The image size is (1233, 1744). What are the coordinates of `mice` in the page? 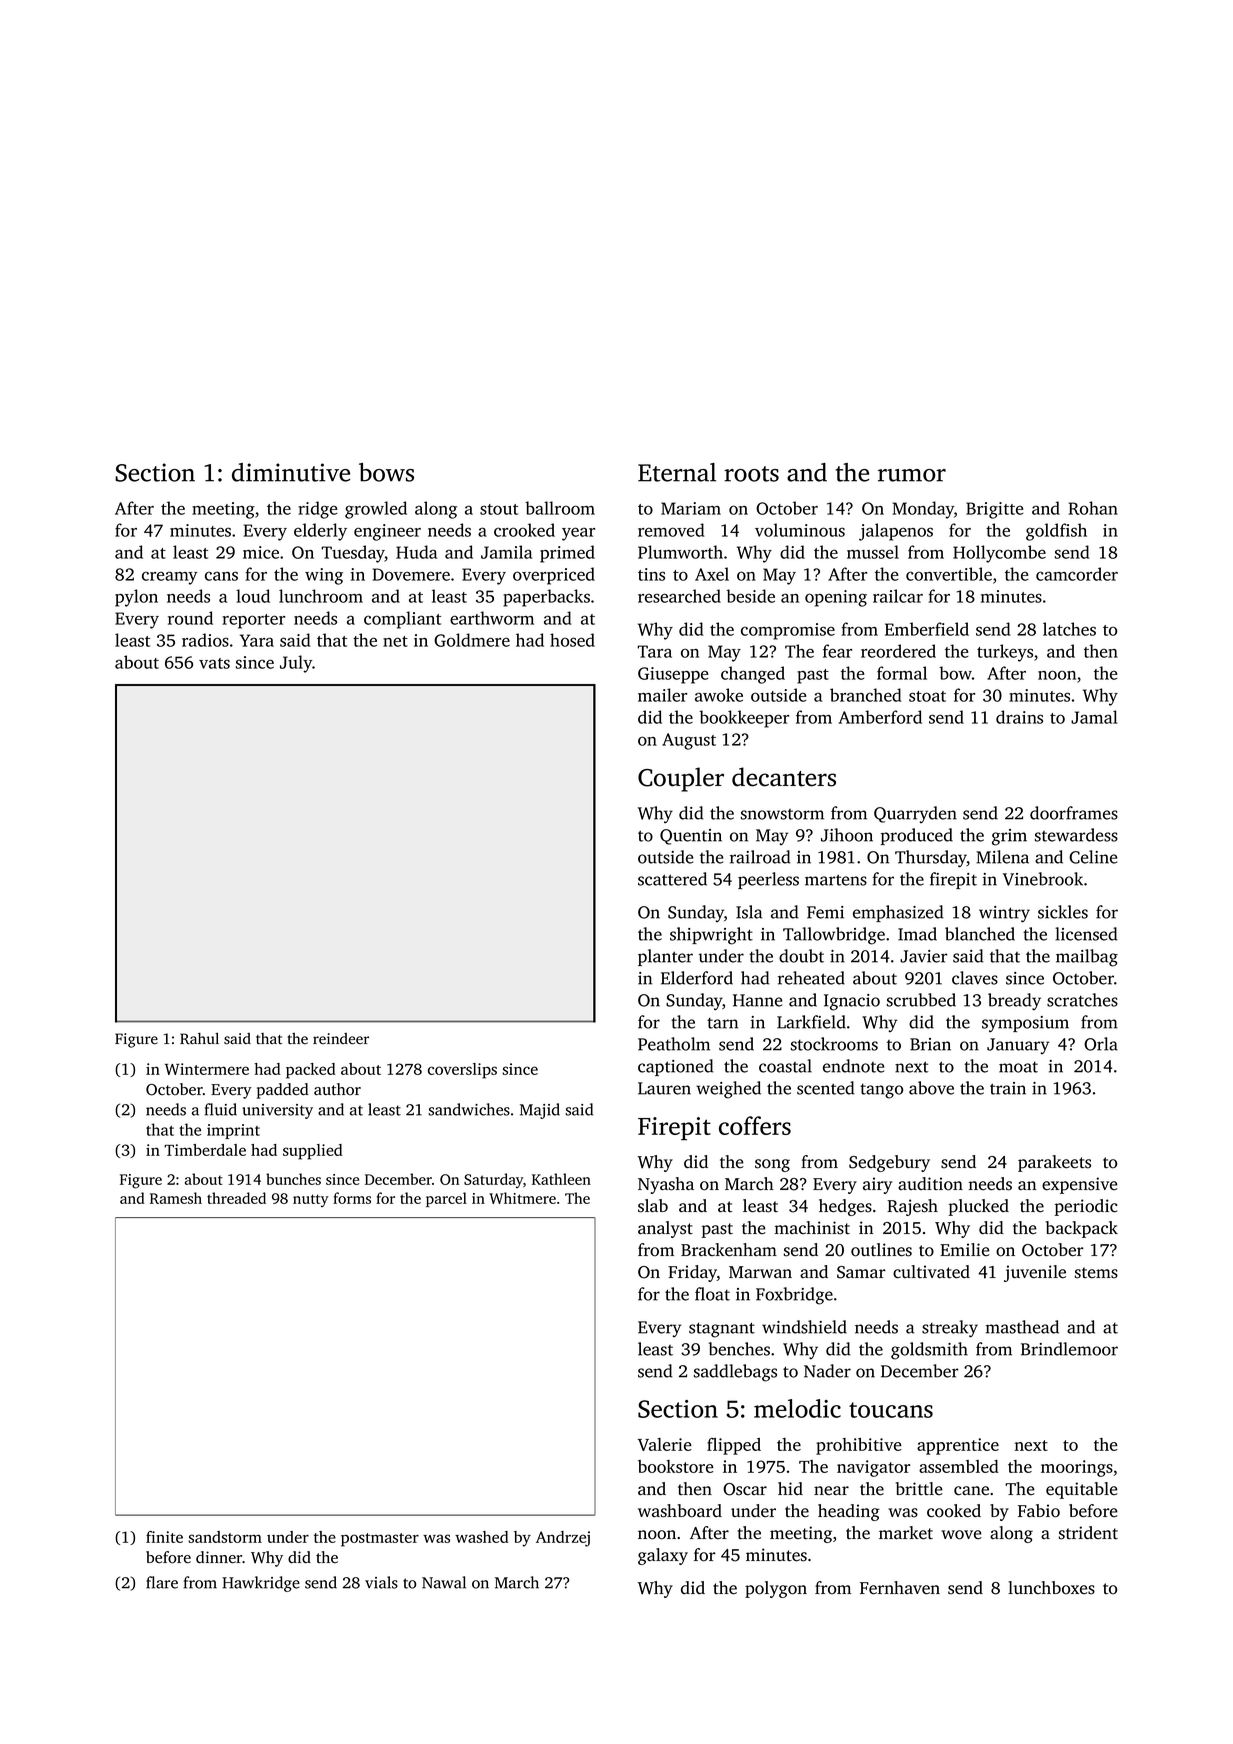 It's located at (261, 552).
